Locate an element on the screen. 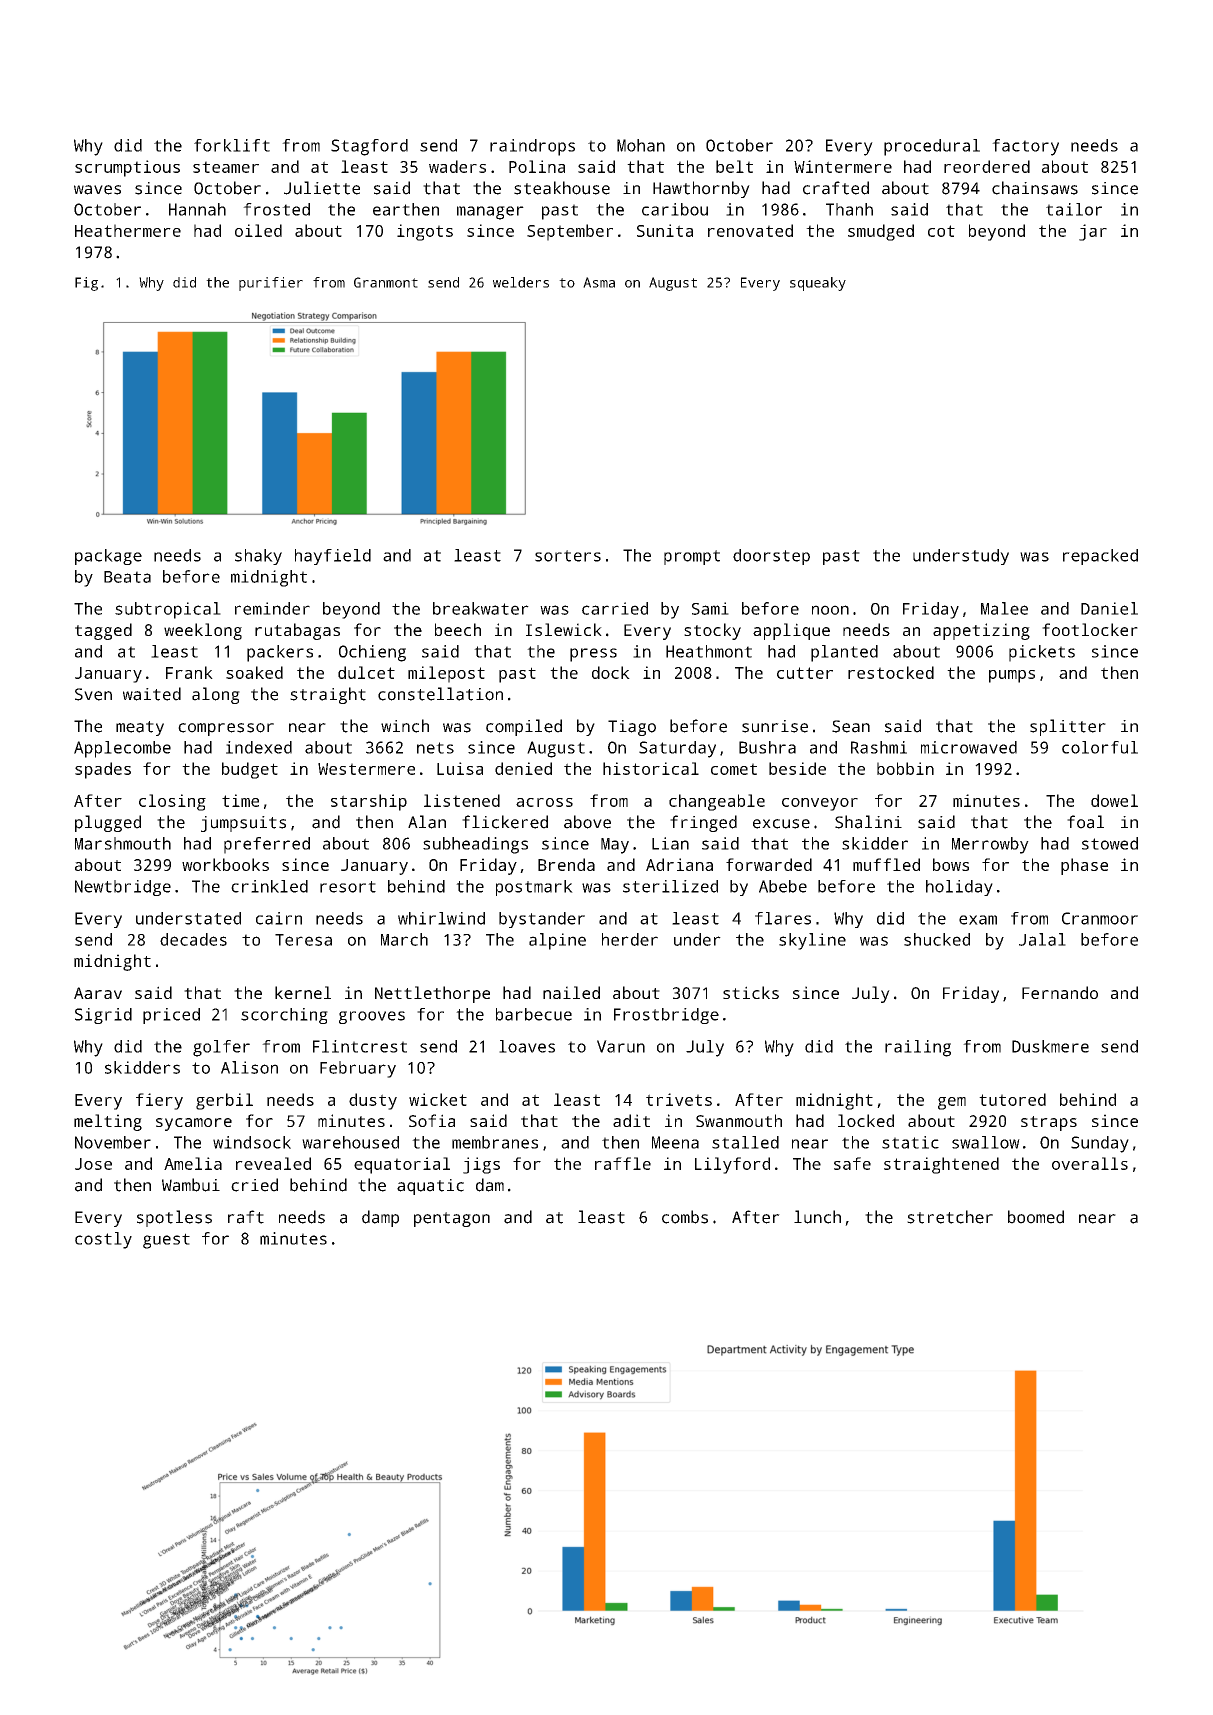  purifier is located at coordinates (271, 284).
